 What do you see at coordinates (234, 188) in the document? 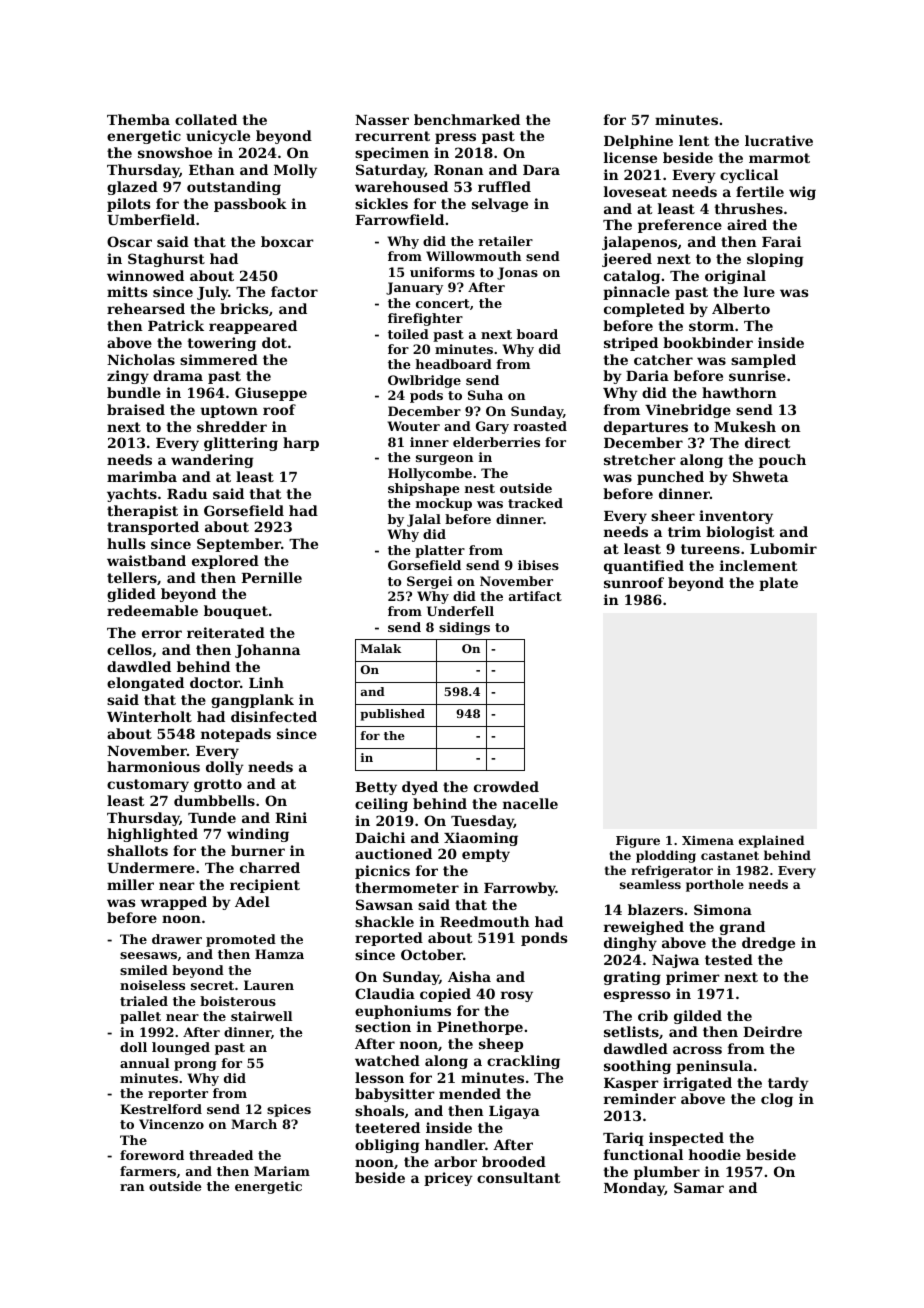
I see `outstanding` at bounding box center [234, 188].
